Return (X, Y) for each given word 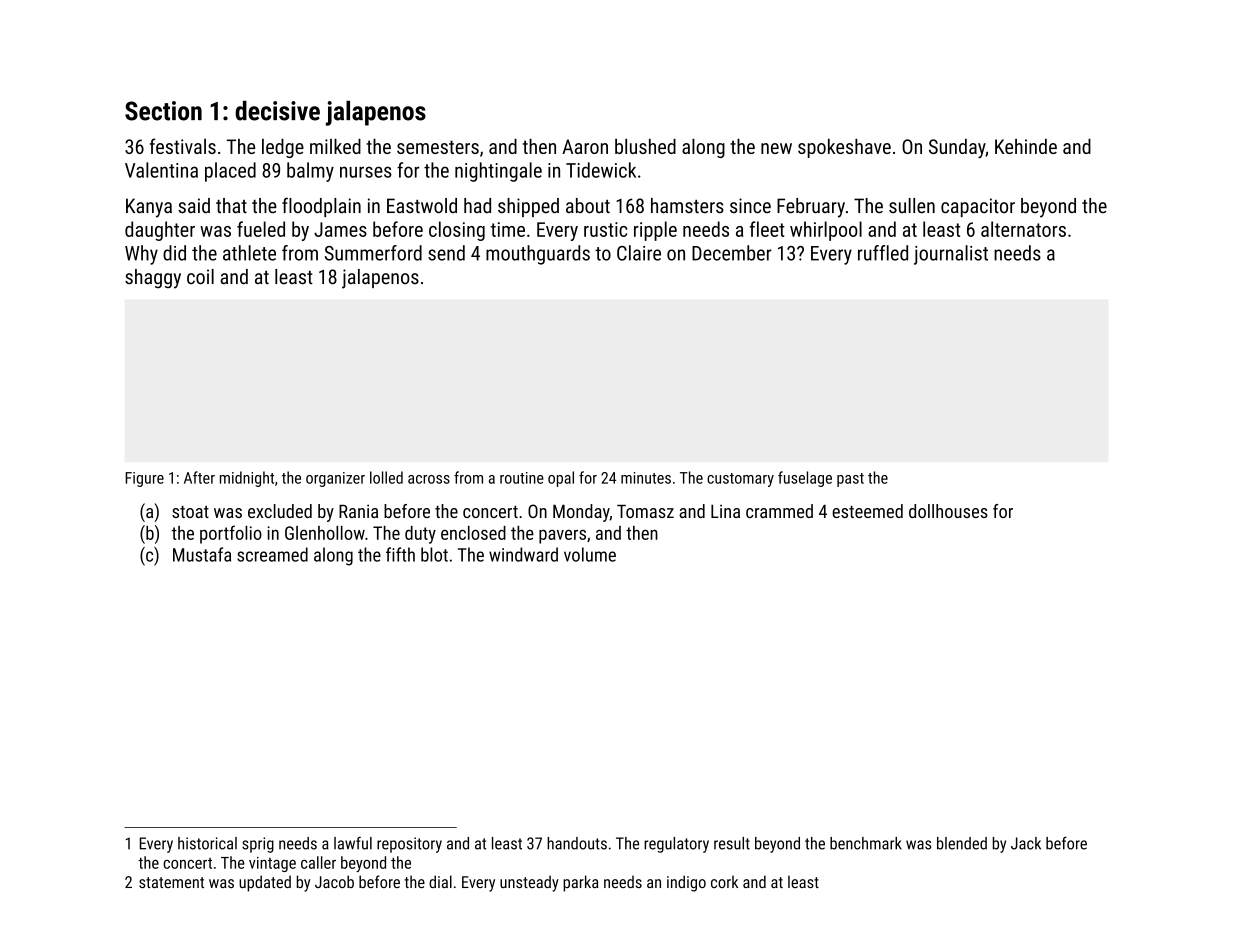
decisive (277, 111)
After (199, 477)
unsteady (529, 883)
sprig (258, 845)
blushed (645, 146)
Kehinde (1026, 146)
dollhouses (948, 511)
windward (523, 554)
